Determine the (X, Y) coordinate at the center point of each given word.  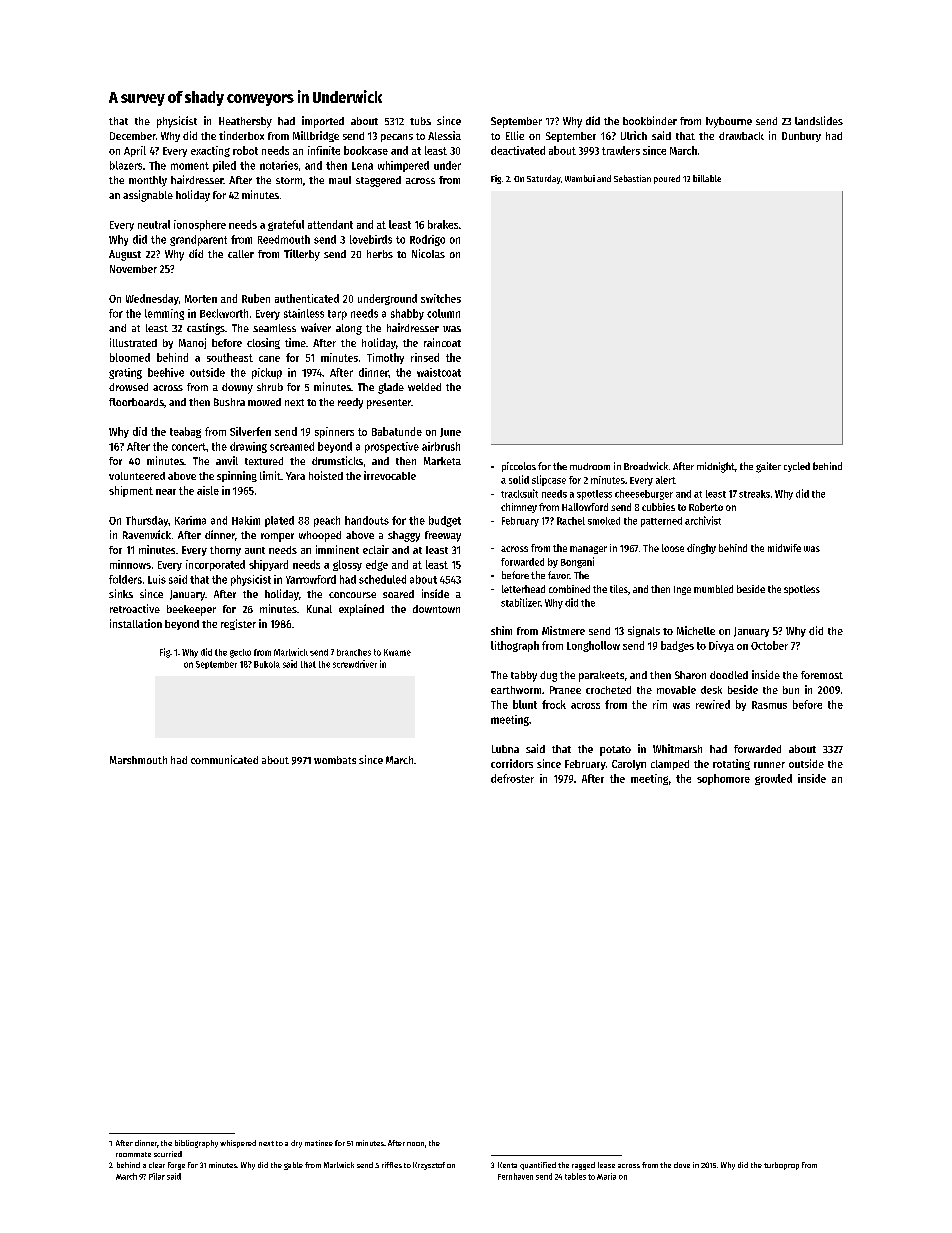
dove (682, 1165)
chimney (519, 508)
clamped (670, 765)
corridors (512, 763)
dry (296, 1144)
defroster (512, 778)
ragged (583, 1166)
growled (773, 779)
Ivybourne (729, 122)
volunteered (137, 476)
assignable (148, 196)
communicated (224, 759)
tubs (420, 121)
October (769, 645)
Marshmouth (138, 760)
